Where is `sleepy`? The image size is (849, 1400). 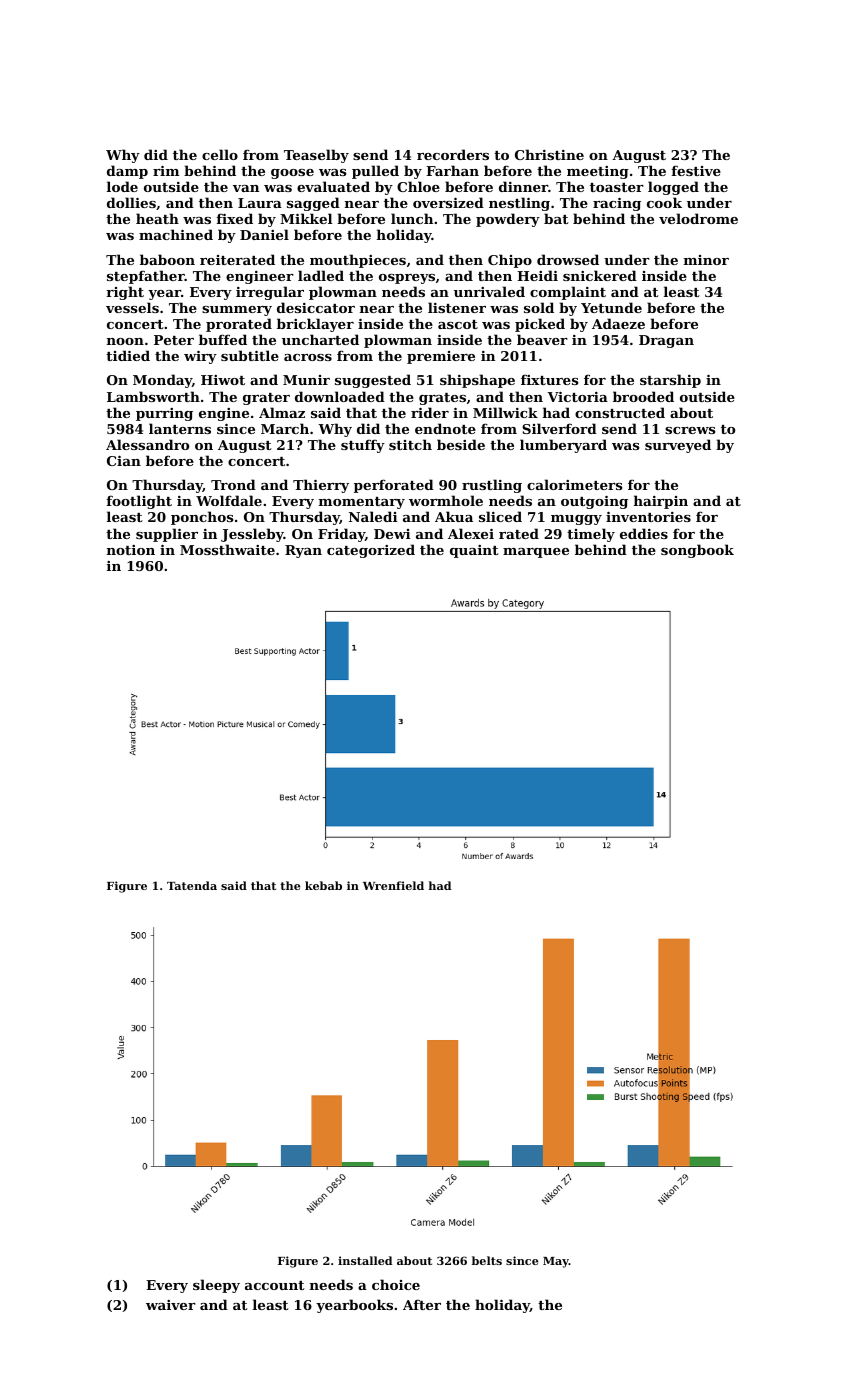
sleepy is located at coordinates (216, 1286).
